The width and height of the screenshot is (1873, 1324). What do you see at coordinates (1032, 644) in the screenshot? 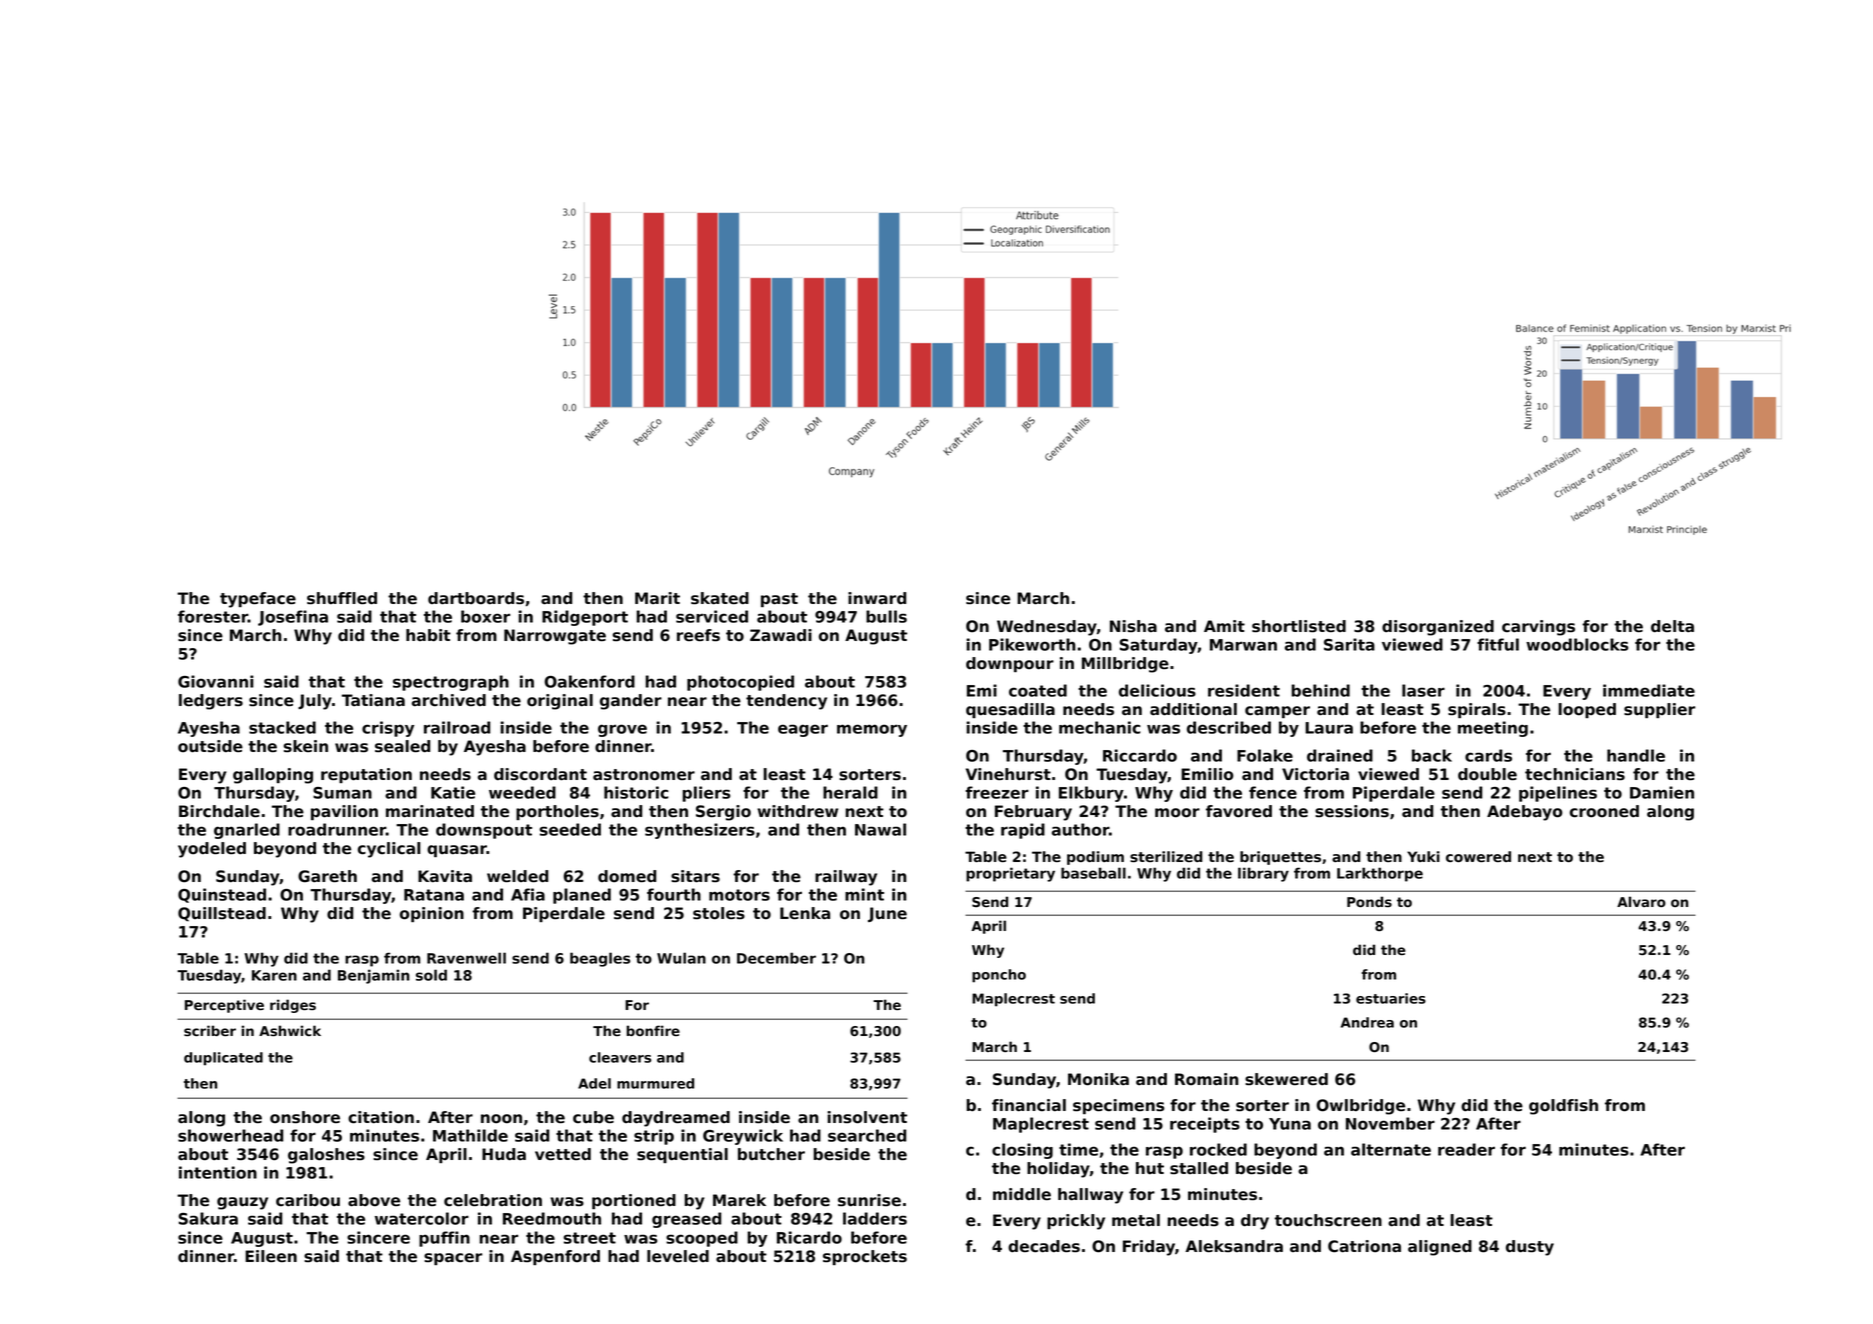
I see `Pikeworth` at bounding box center [1032, 644].
